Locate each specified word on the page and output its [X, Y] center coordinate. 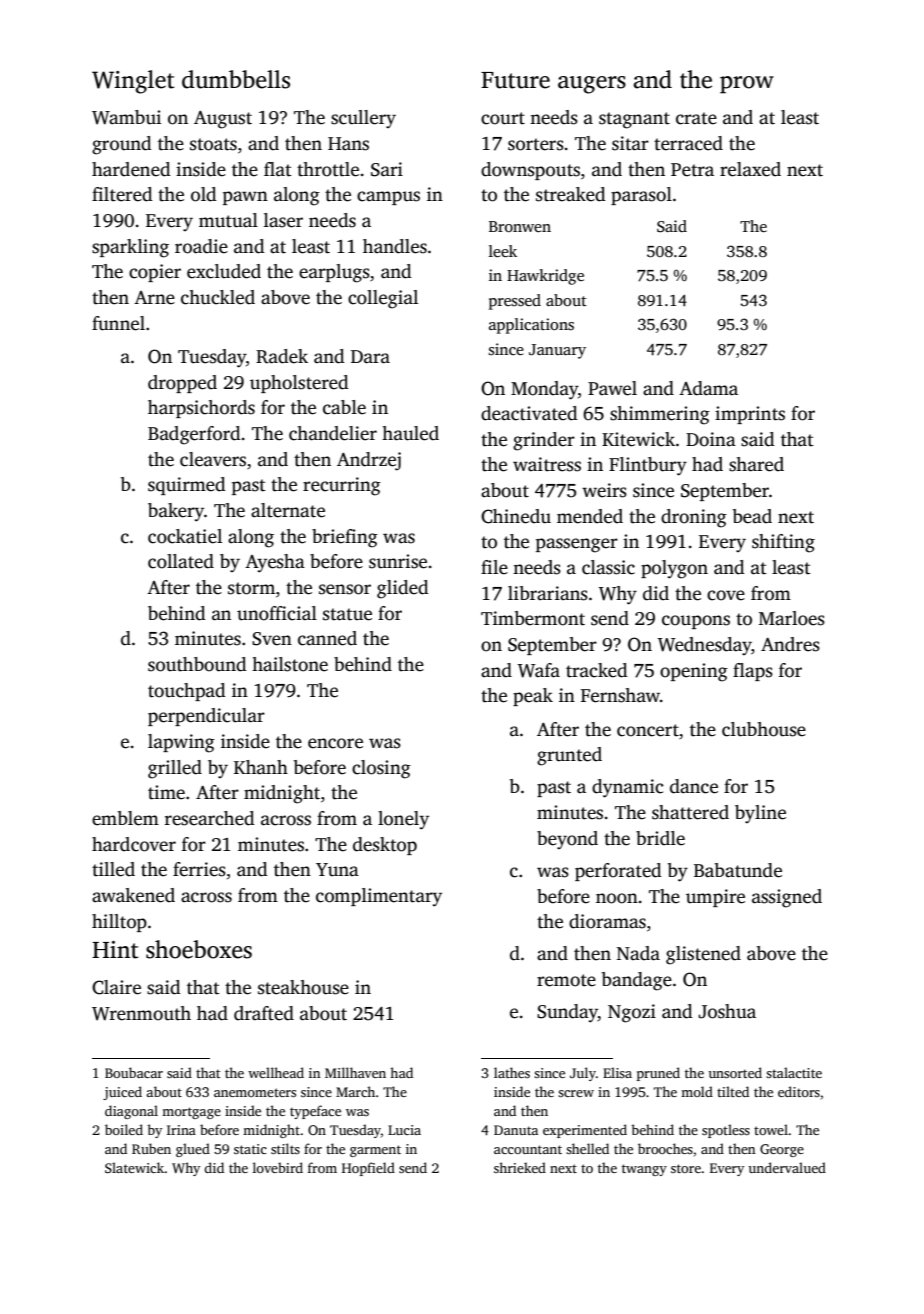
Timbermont [533, 618]
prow [747, 85]
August [223, 120]
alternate [288, 510]
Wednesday [705, 646]
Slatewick [135, 1167]
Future [515, 80]
